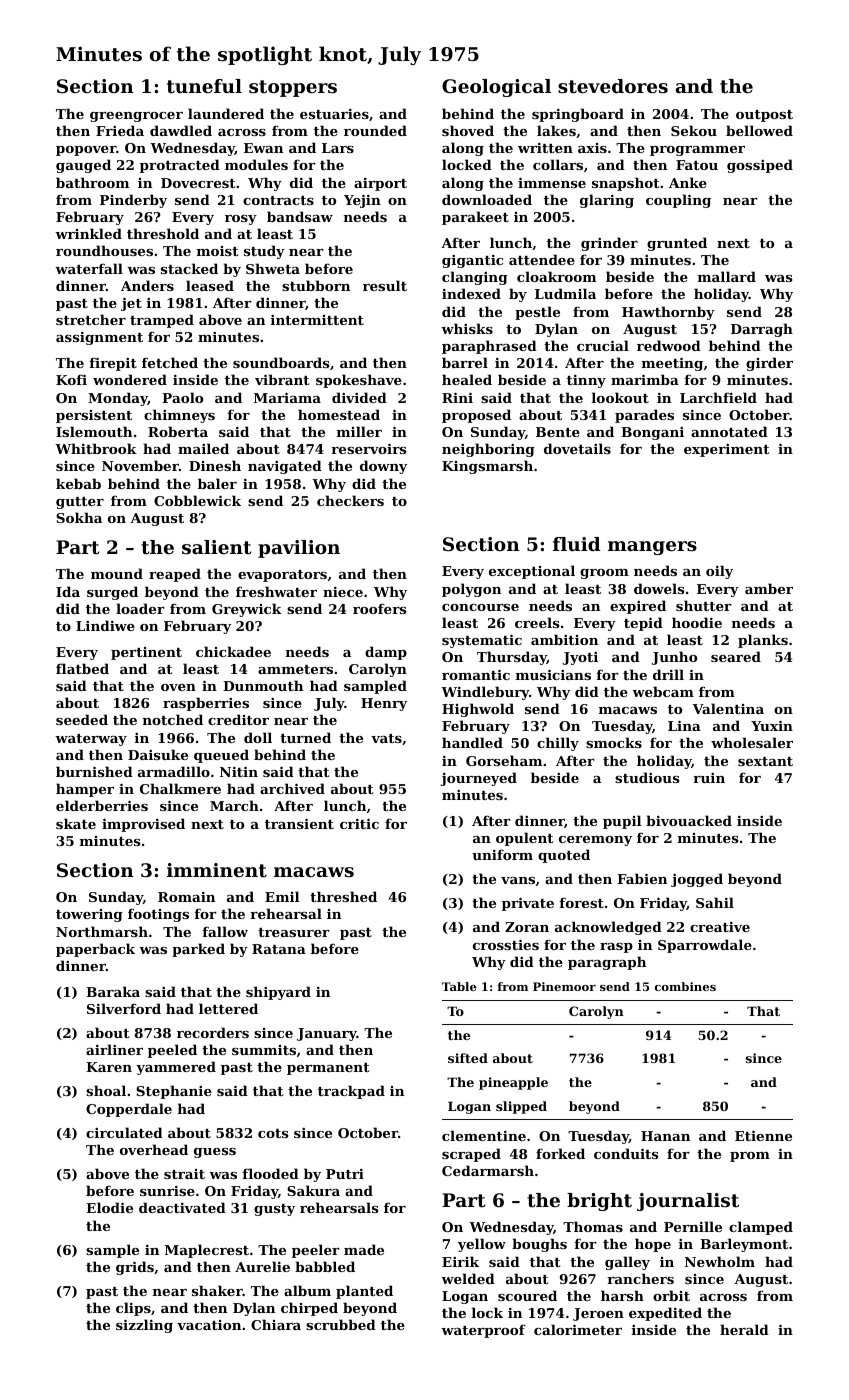  I want to click on ammeters, so click(295, 669).
